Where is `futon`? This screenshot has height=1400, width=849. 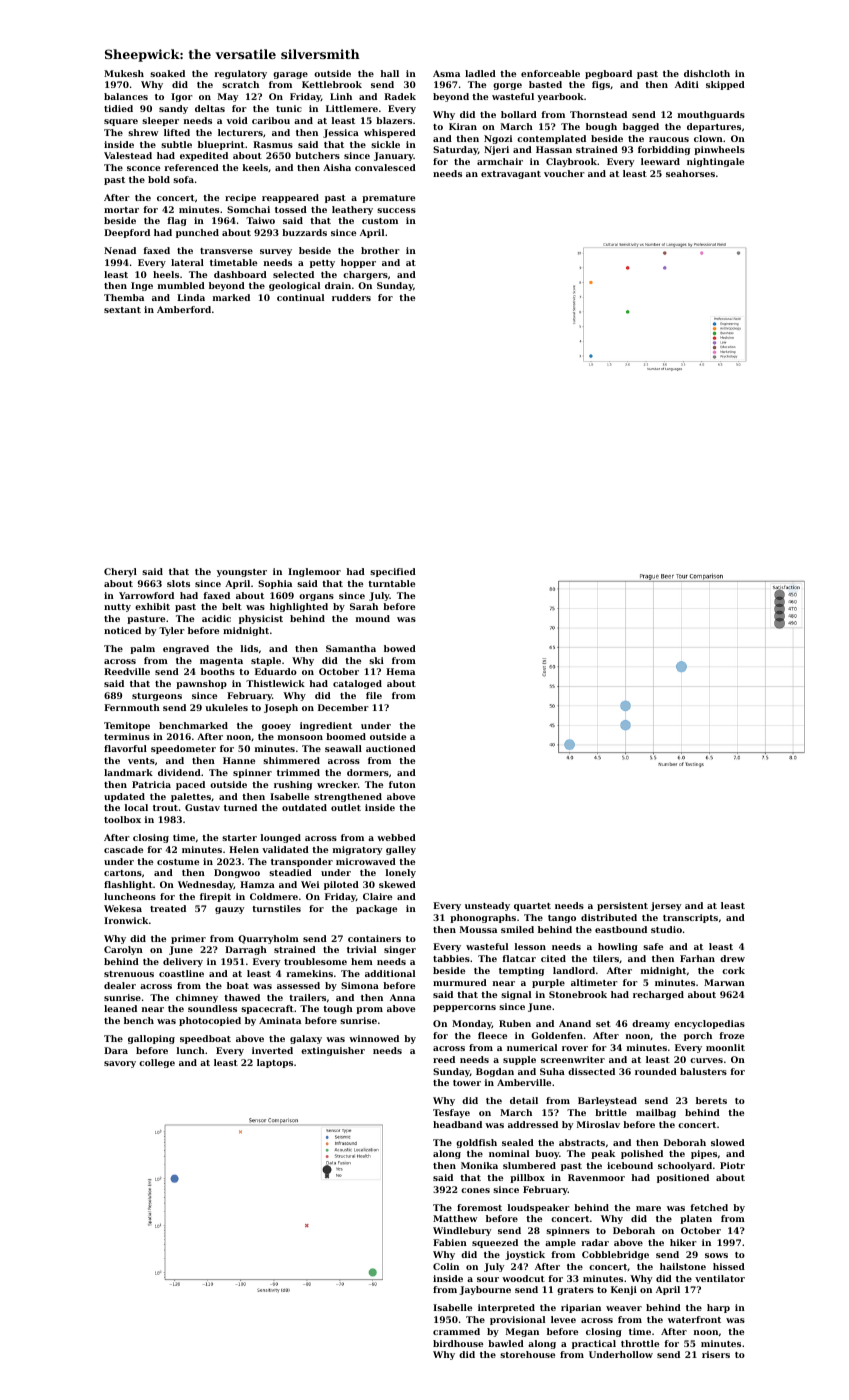 futon is located at coordinates (402, 784).
